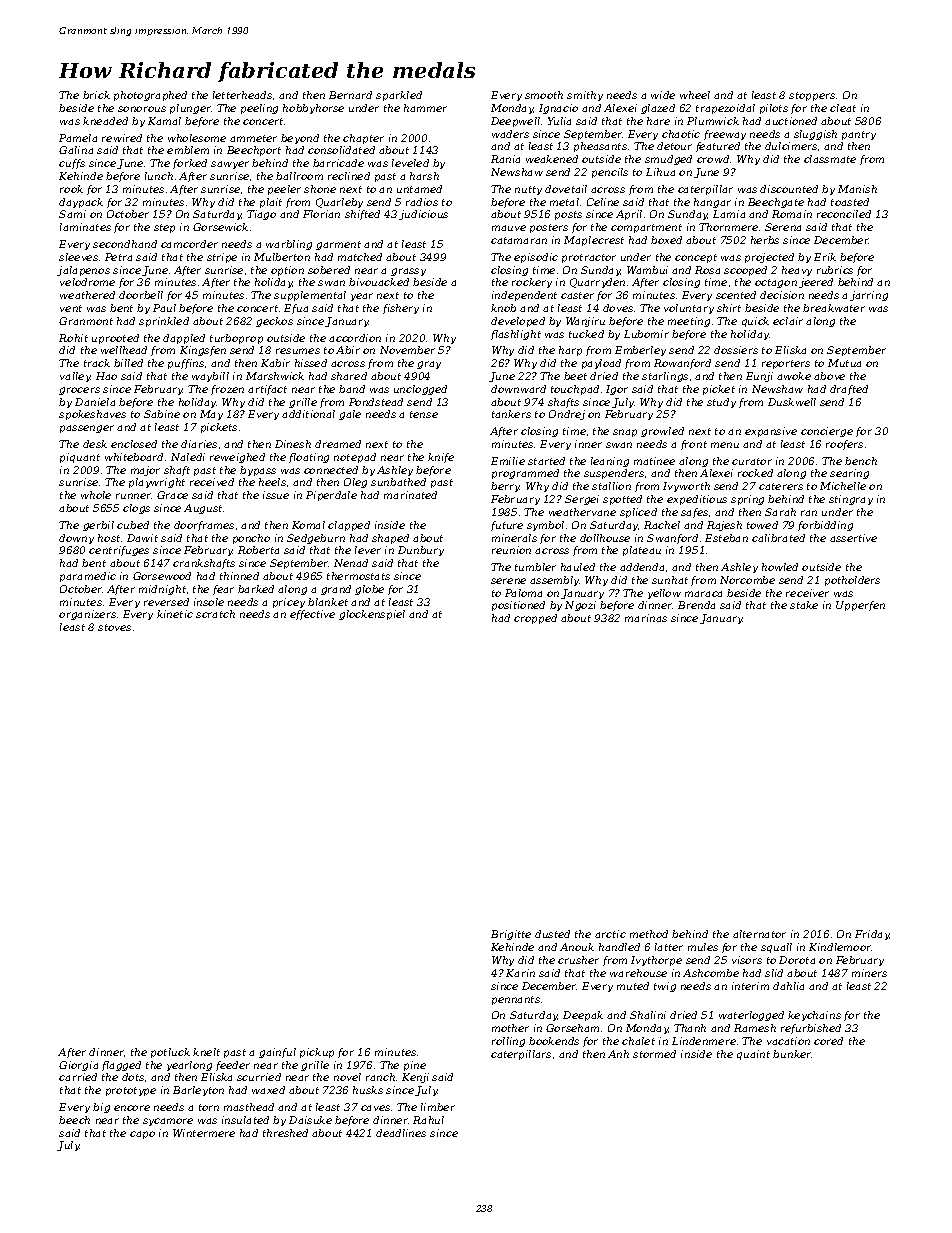  I want to click on bunker, so click(792, 1054).
